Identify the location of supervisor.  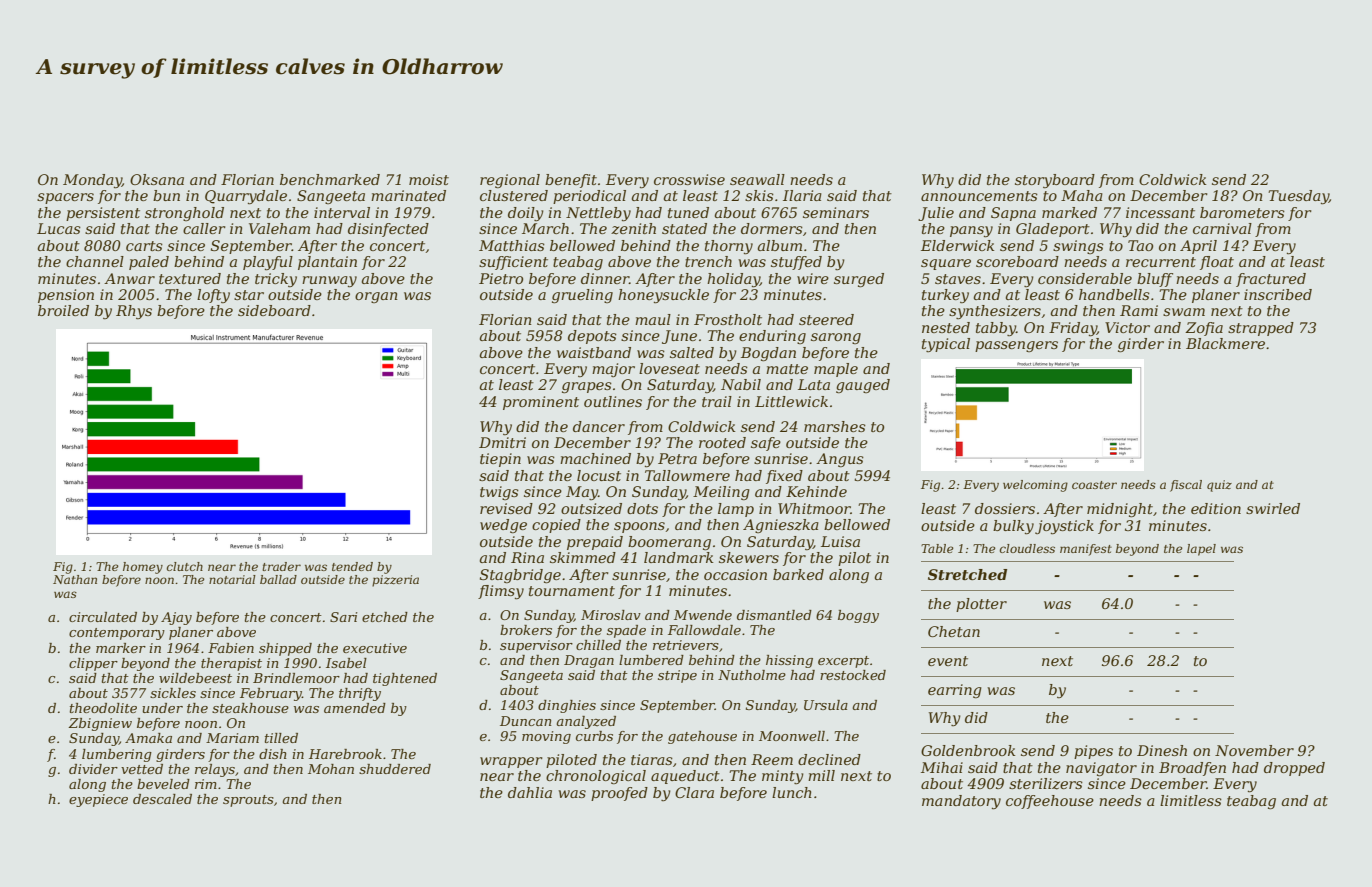
(536, 646).
